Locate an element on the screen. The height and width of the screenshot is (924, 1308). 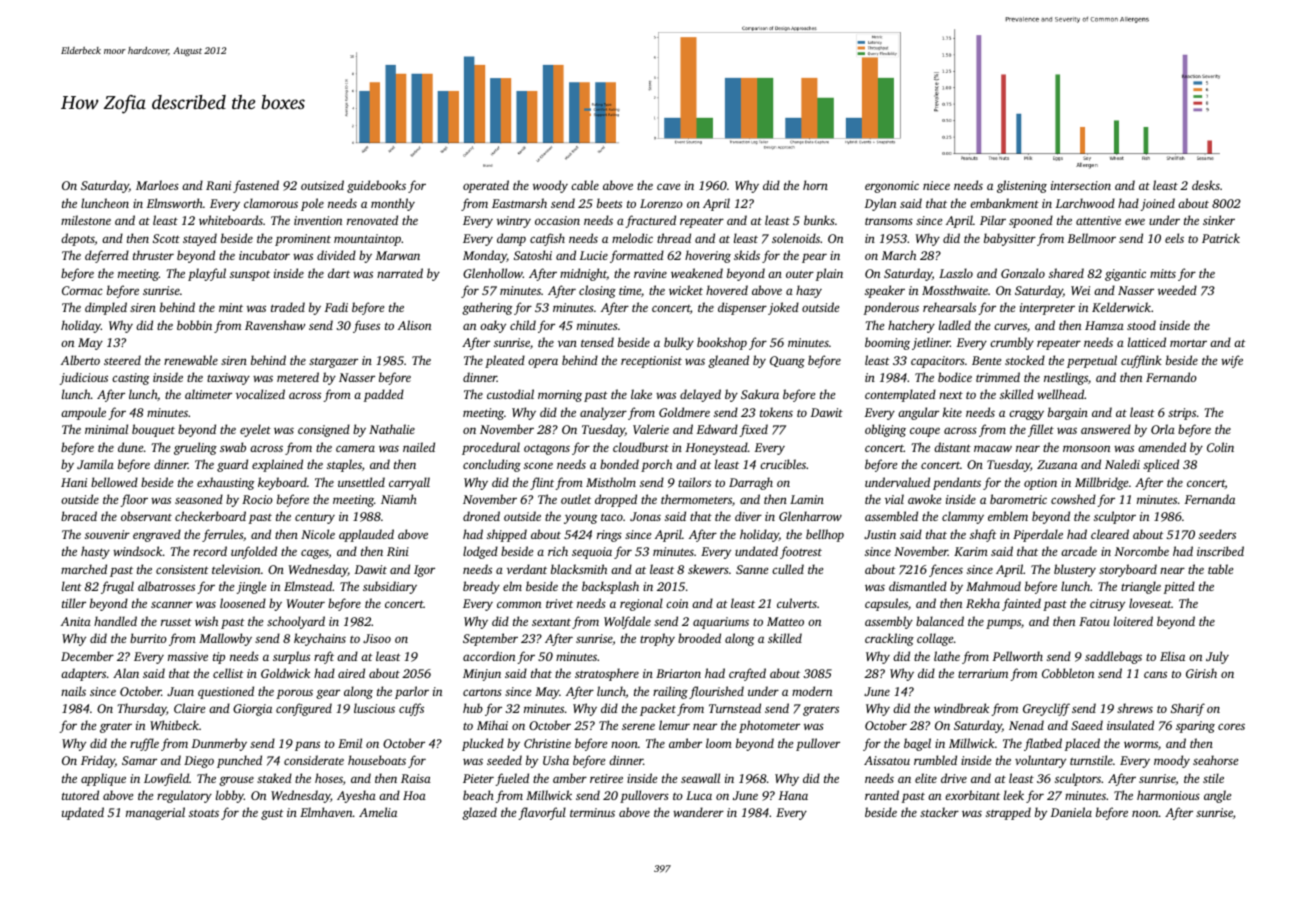
Alison is located at coordinates (414, 325).
